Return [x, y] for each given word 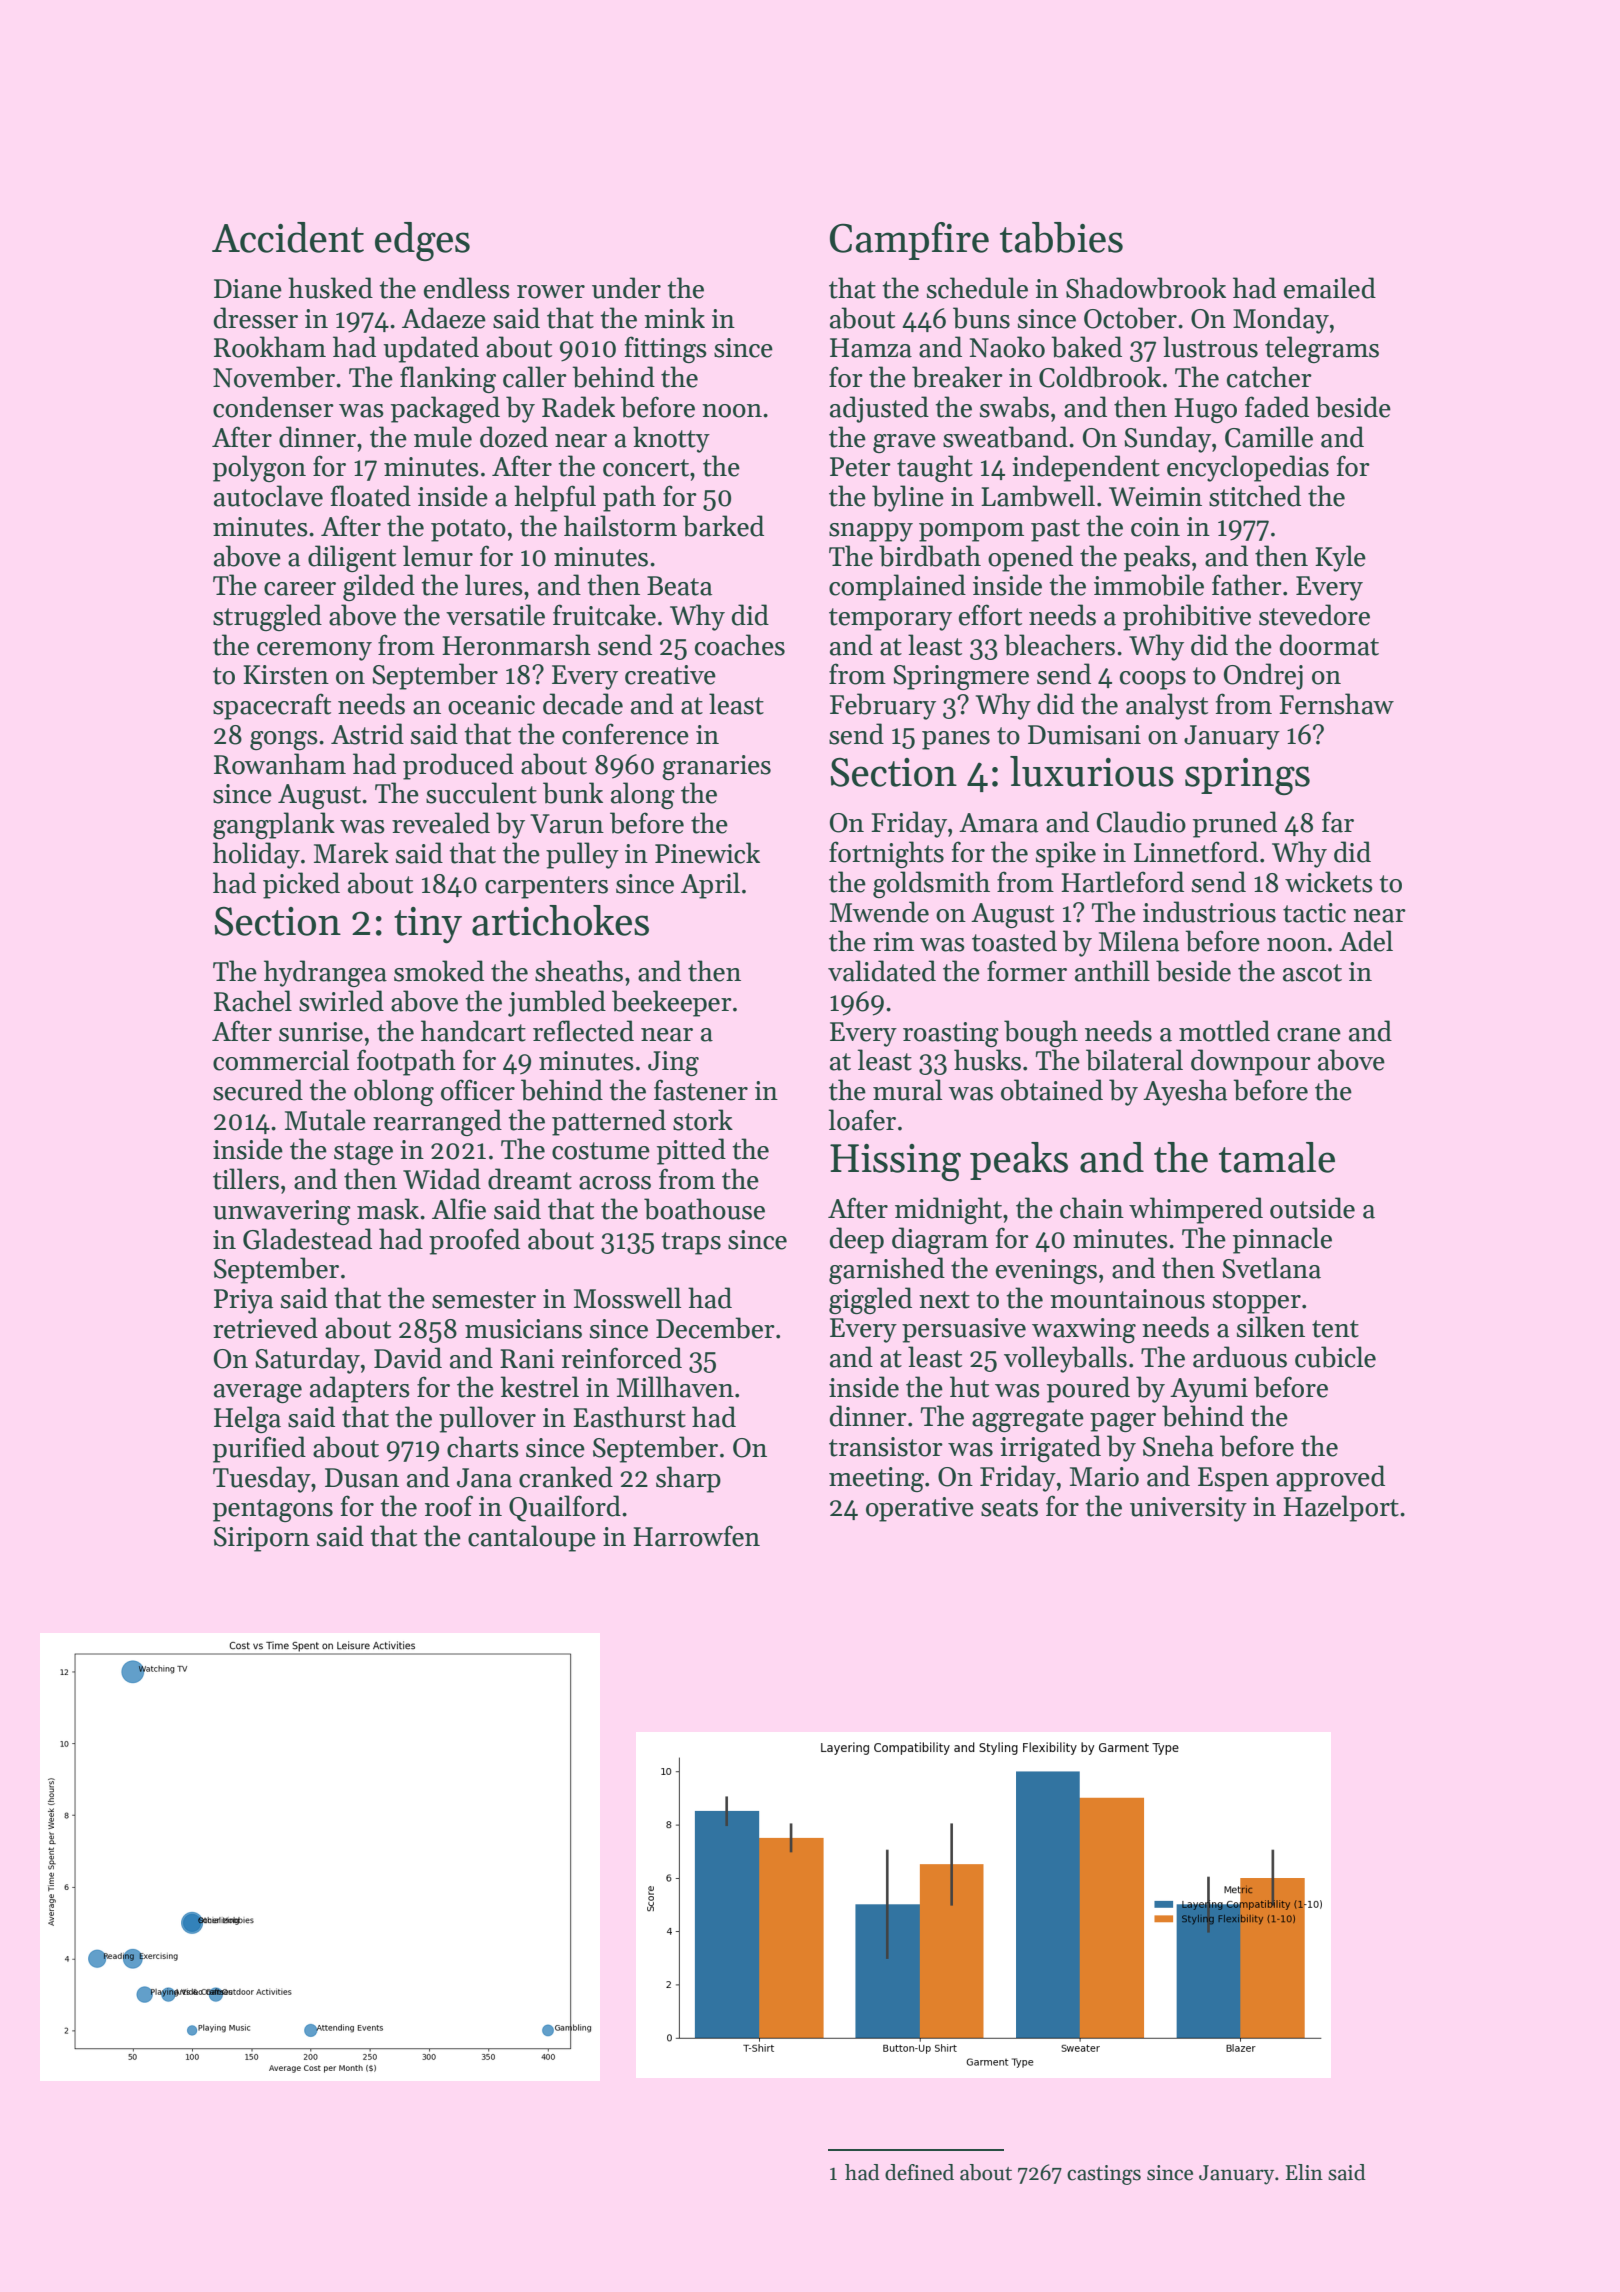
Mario [1104, 1477]
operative [920, 1509]
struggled [267, 617]
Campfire [909, 241]
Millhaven [675, 1387]
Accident [288, 237]
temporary [890, 619]
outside [1312, 1208]
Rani [527, 1359]
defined [919, 2172]
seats [1009, 1508]
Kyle [1340, 558]
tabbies [1061, 237]
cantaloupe [532, 1538]
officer [478, 1090]
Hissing [895, 1162]
